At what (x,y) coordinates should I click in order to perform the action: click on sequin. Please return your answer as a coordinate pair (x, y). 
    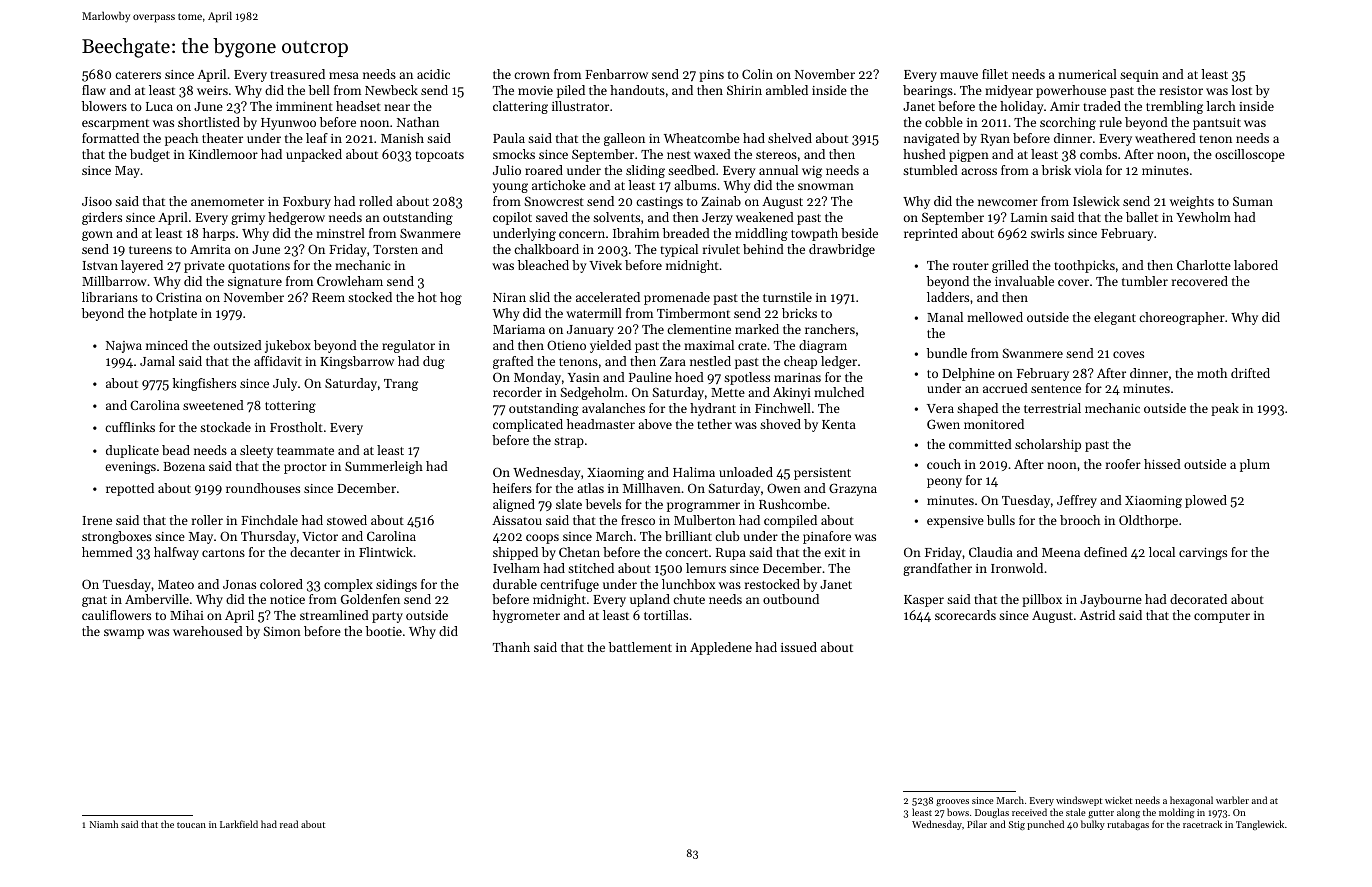
    Looking at the image, I should click on (1139, 76).
